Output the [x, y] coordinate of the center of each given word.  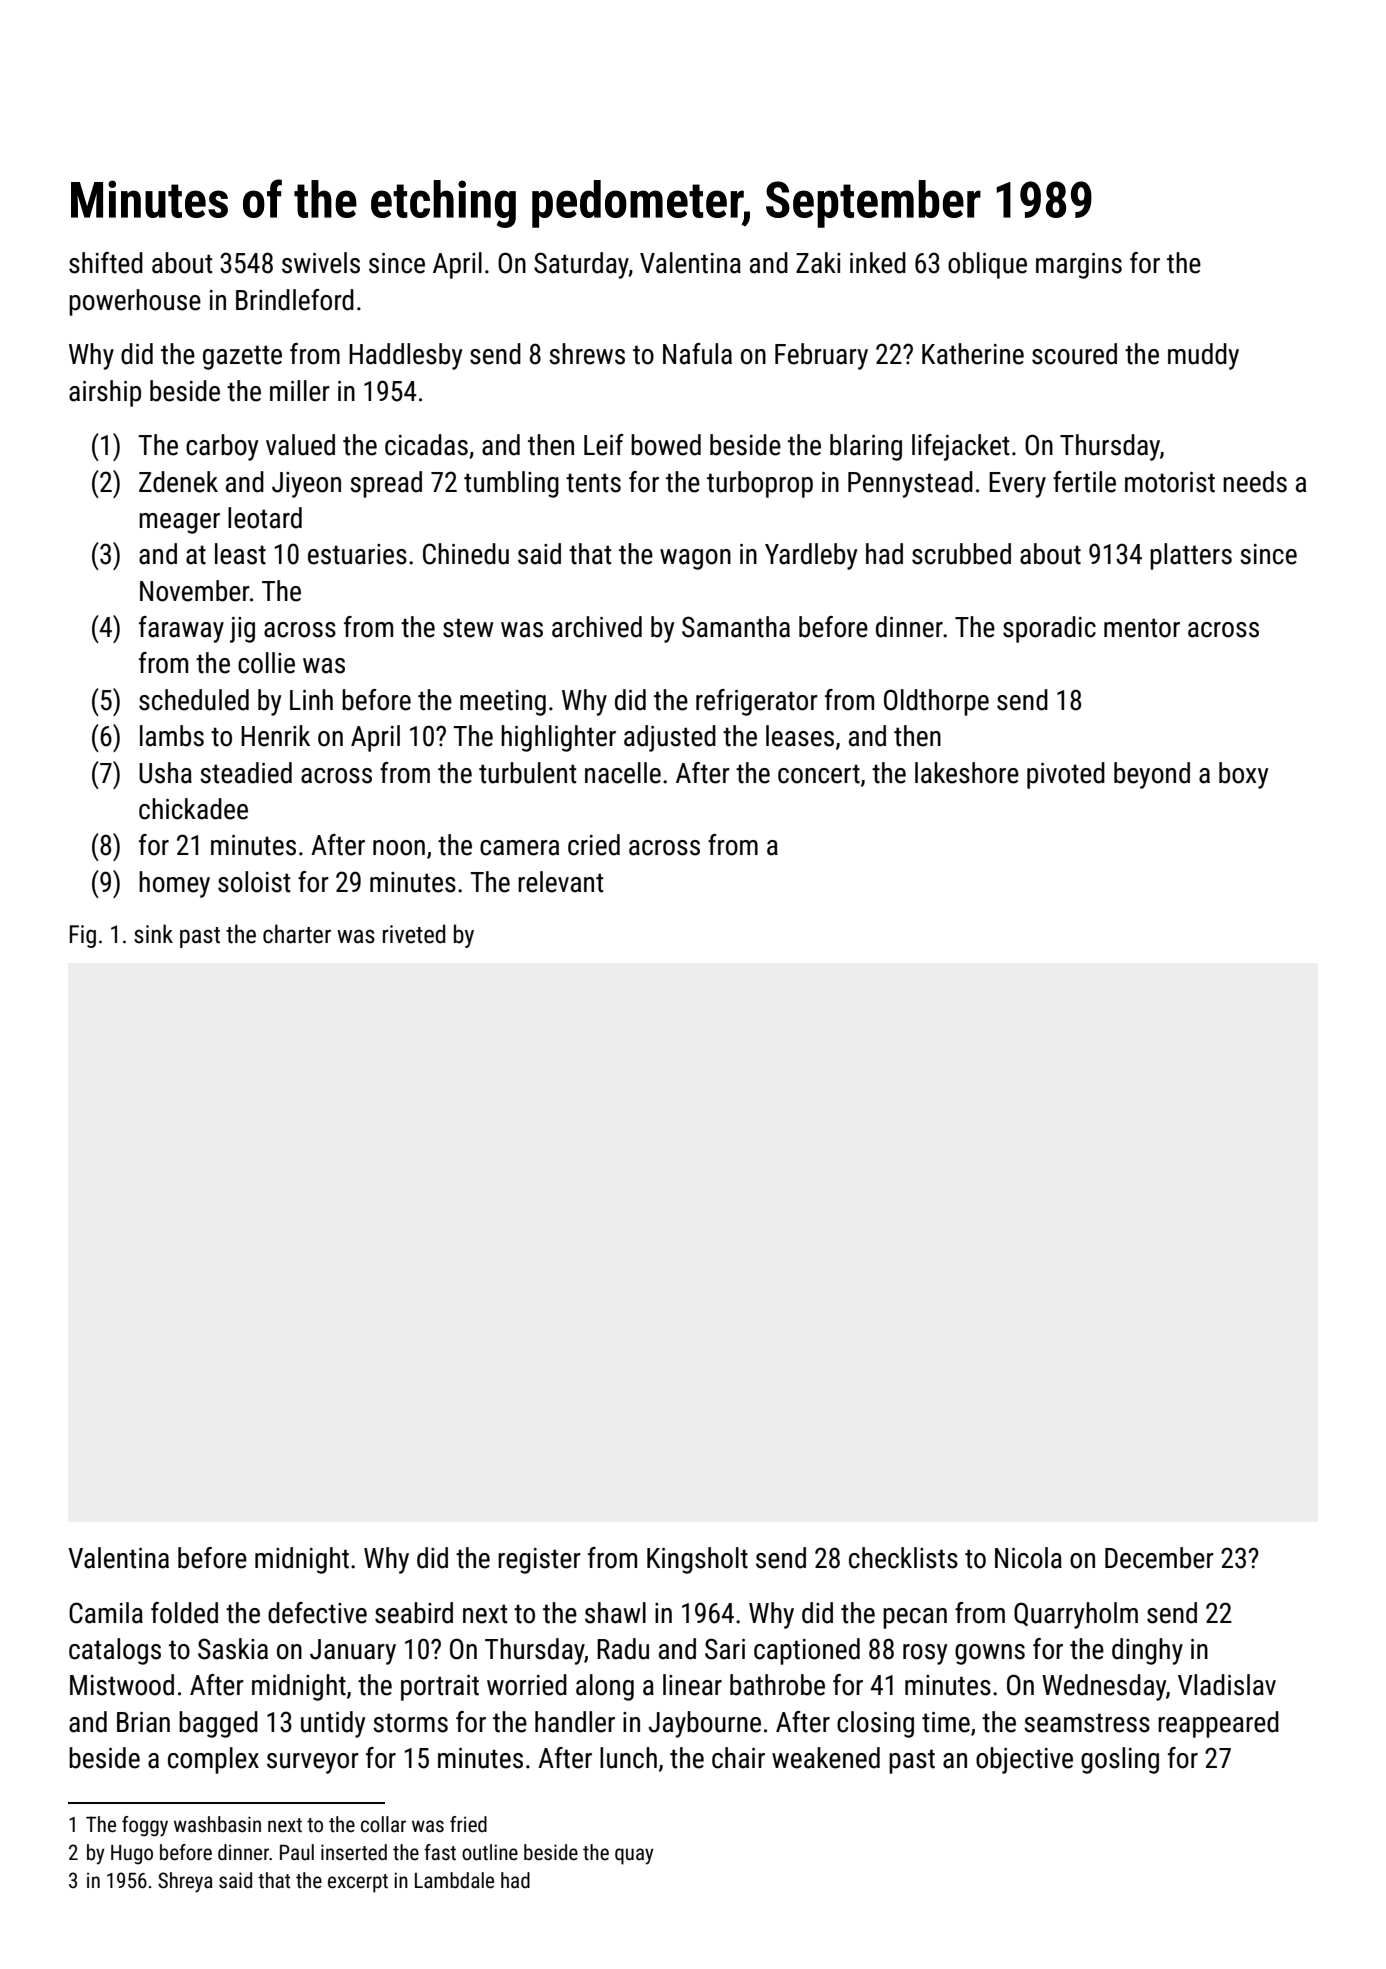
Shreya [185, 1882]
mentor [1142, 628]
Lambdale [454, 1880]
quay [634, 1856]
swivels [321, 263]
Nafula [697, 354]
